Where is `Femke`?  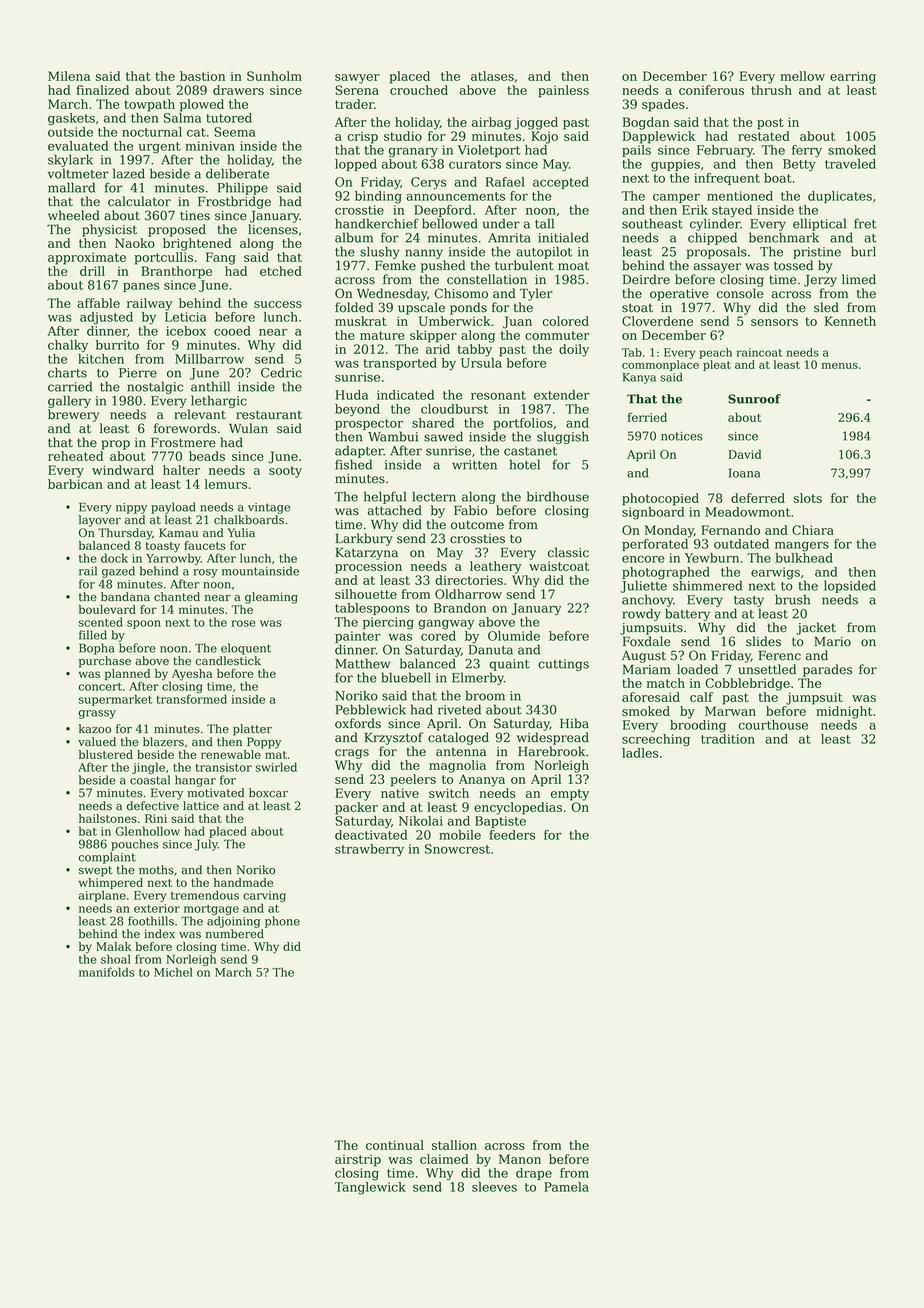 Femke is located at coordinates (395, 265).
